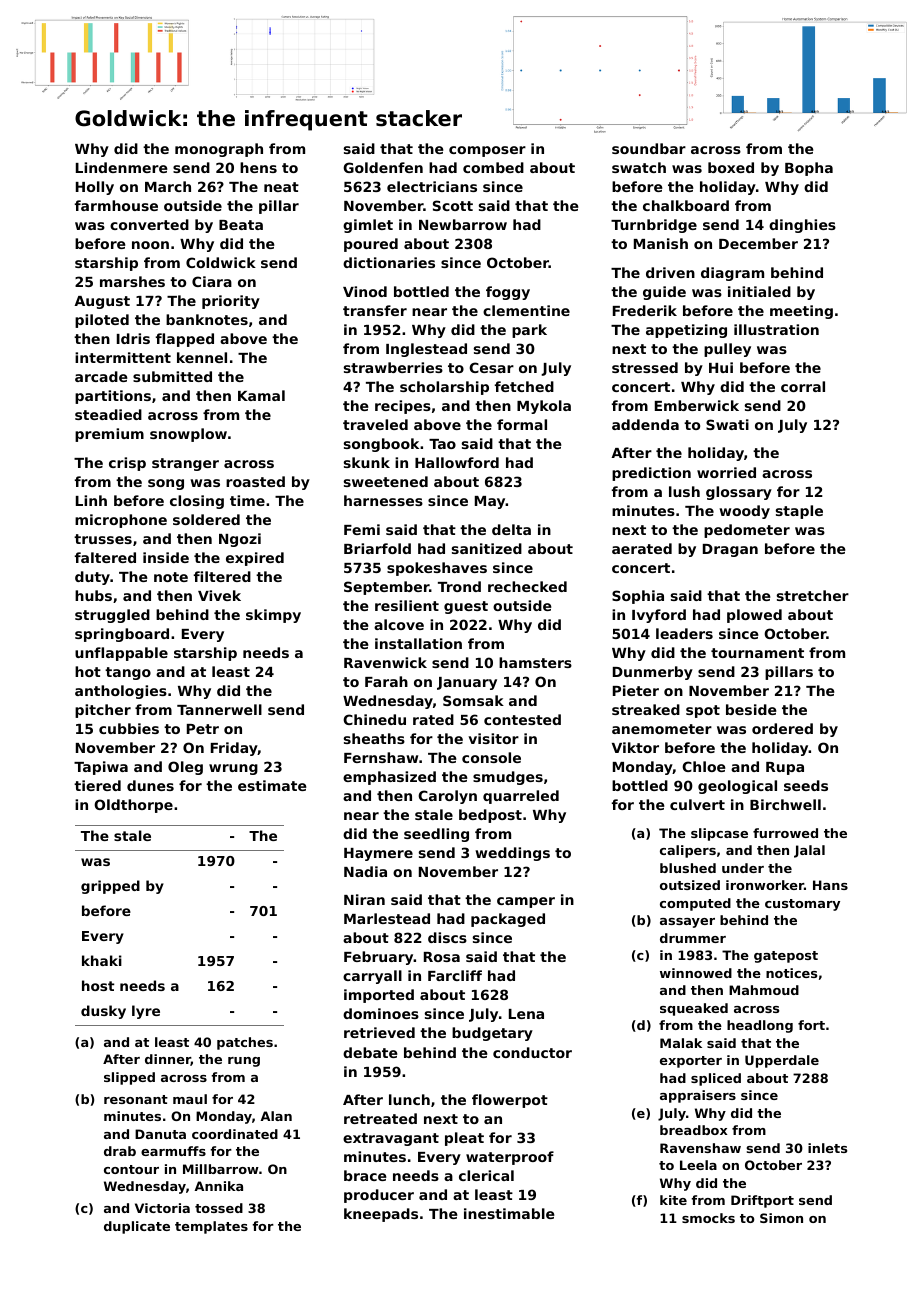 The width and height of the page is (924, 1308). Describe the element at coordinates (137, 1227) in the page. I see `duplicate` at that location.
